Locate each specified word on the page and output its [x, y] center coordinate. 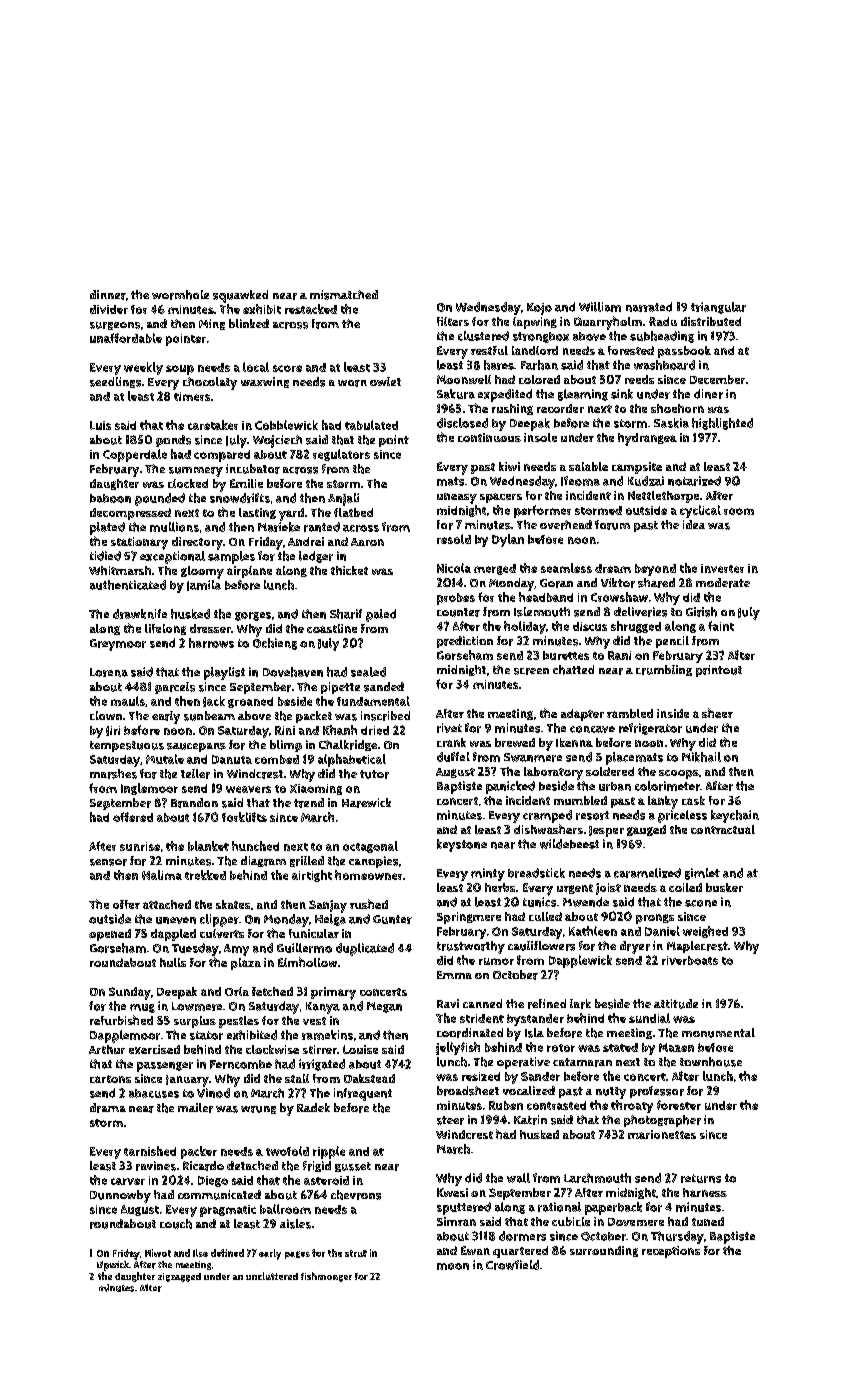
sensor [108, 862]
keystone [462, 845]
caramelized [647, 873]
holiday [525, 627]
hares [499, 365]
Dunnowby [120, 1196]
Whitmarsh [120, 570]
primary [333, 993]
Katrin [530, 1120]
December [717, 379]
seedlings [115, 382]
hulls [173, 962]
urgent [575, 889]
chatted [573, 670]
